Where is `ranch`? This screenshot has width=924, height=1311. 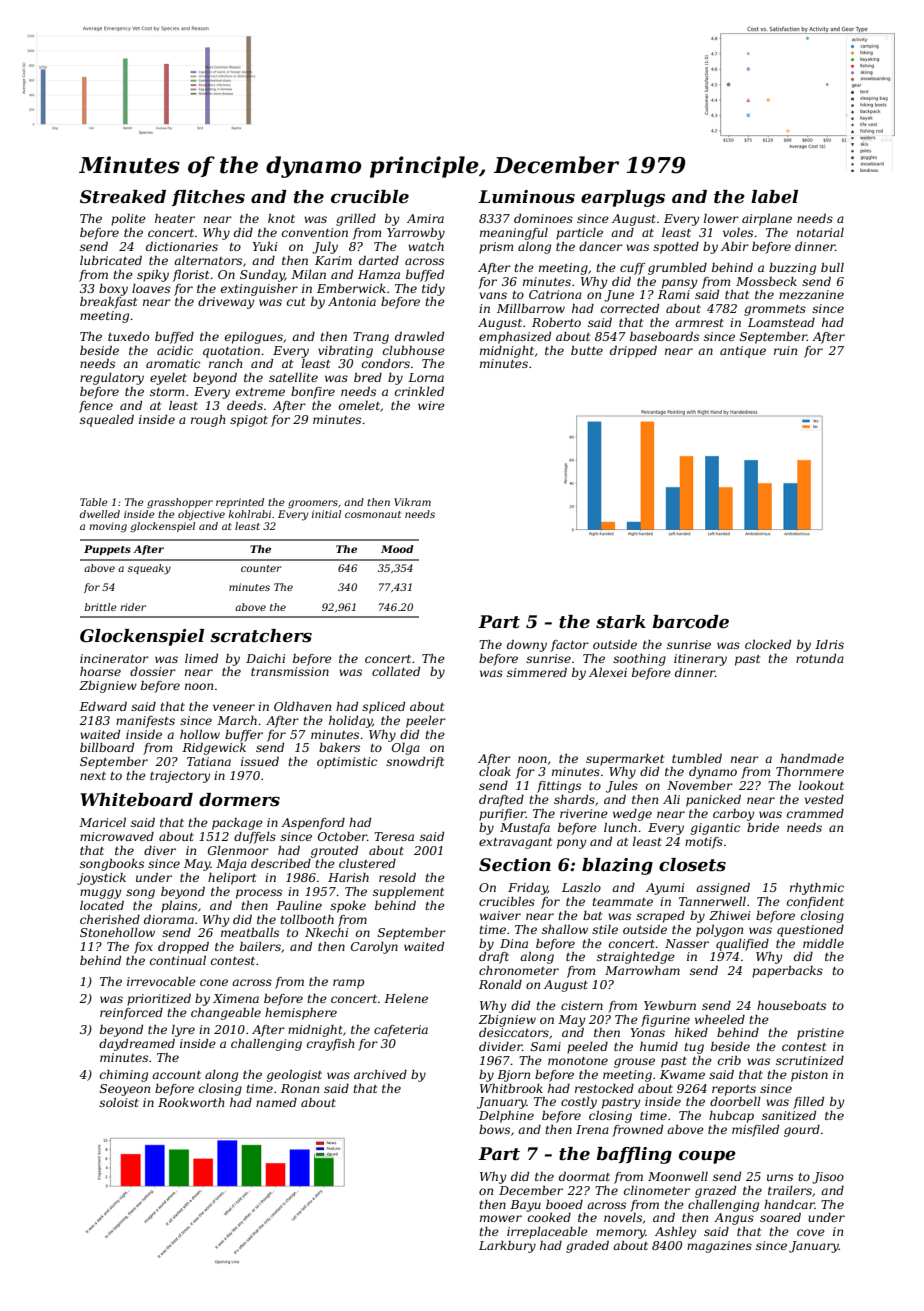 ranch is located at coordinates (225, 363).
